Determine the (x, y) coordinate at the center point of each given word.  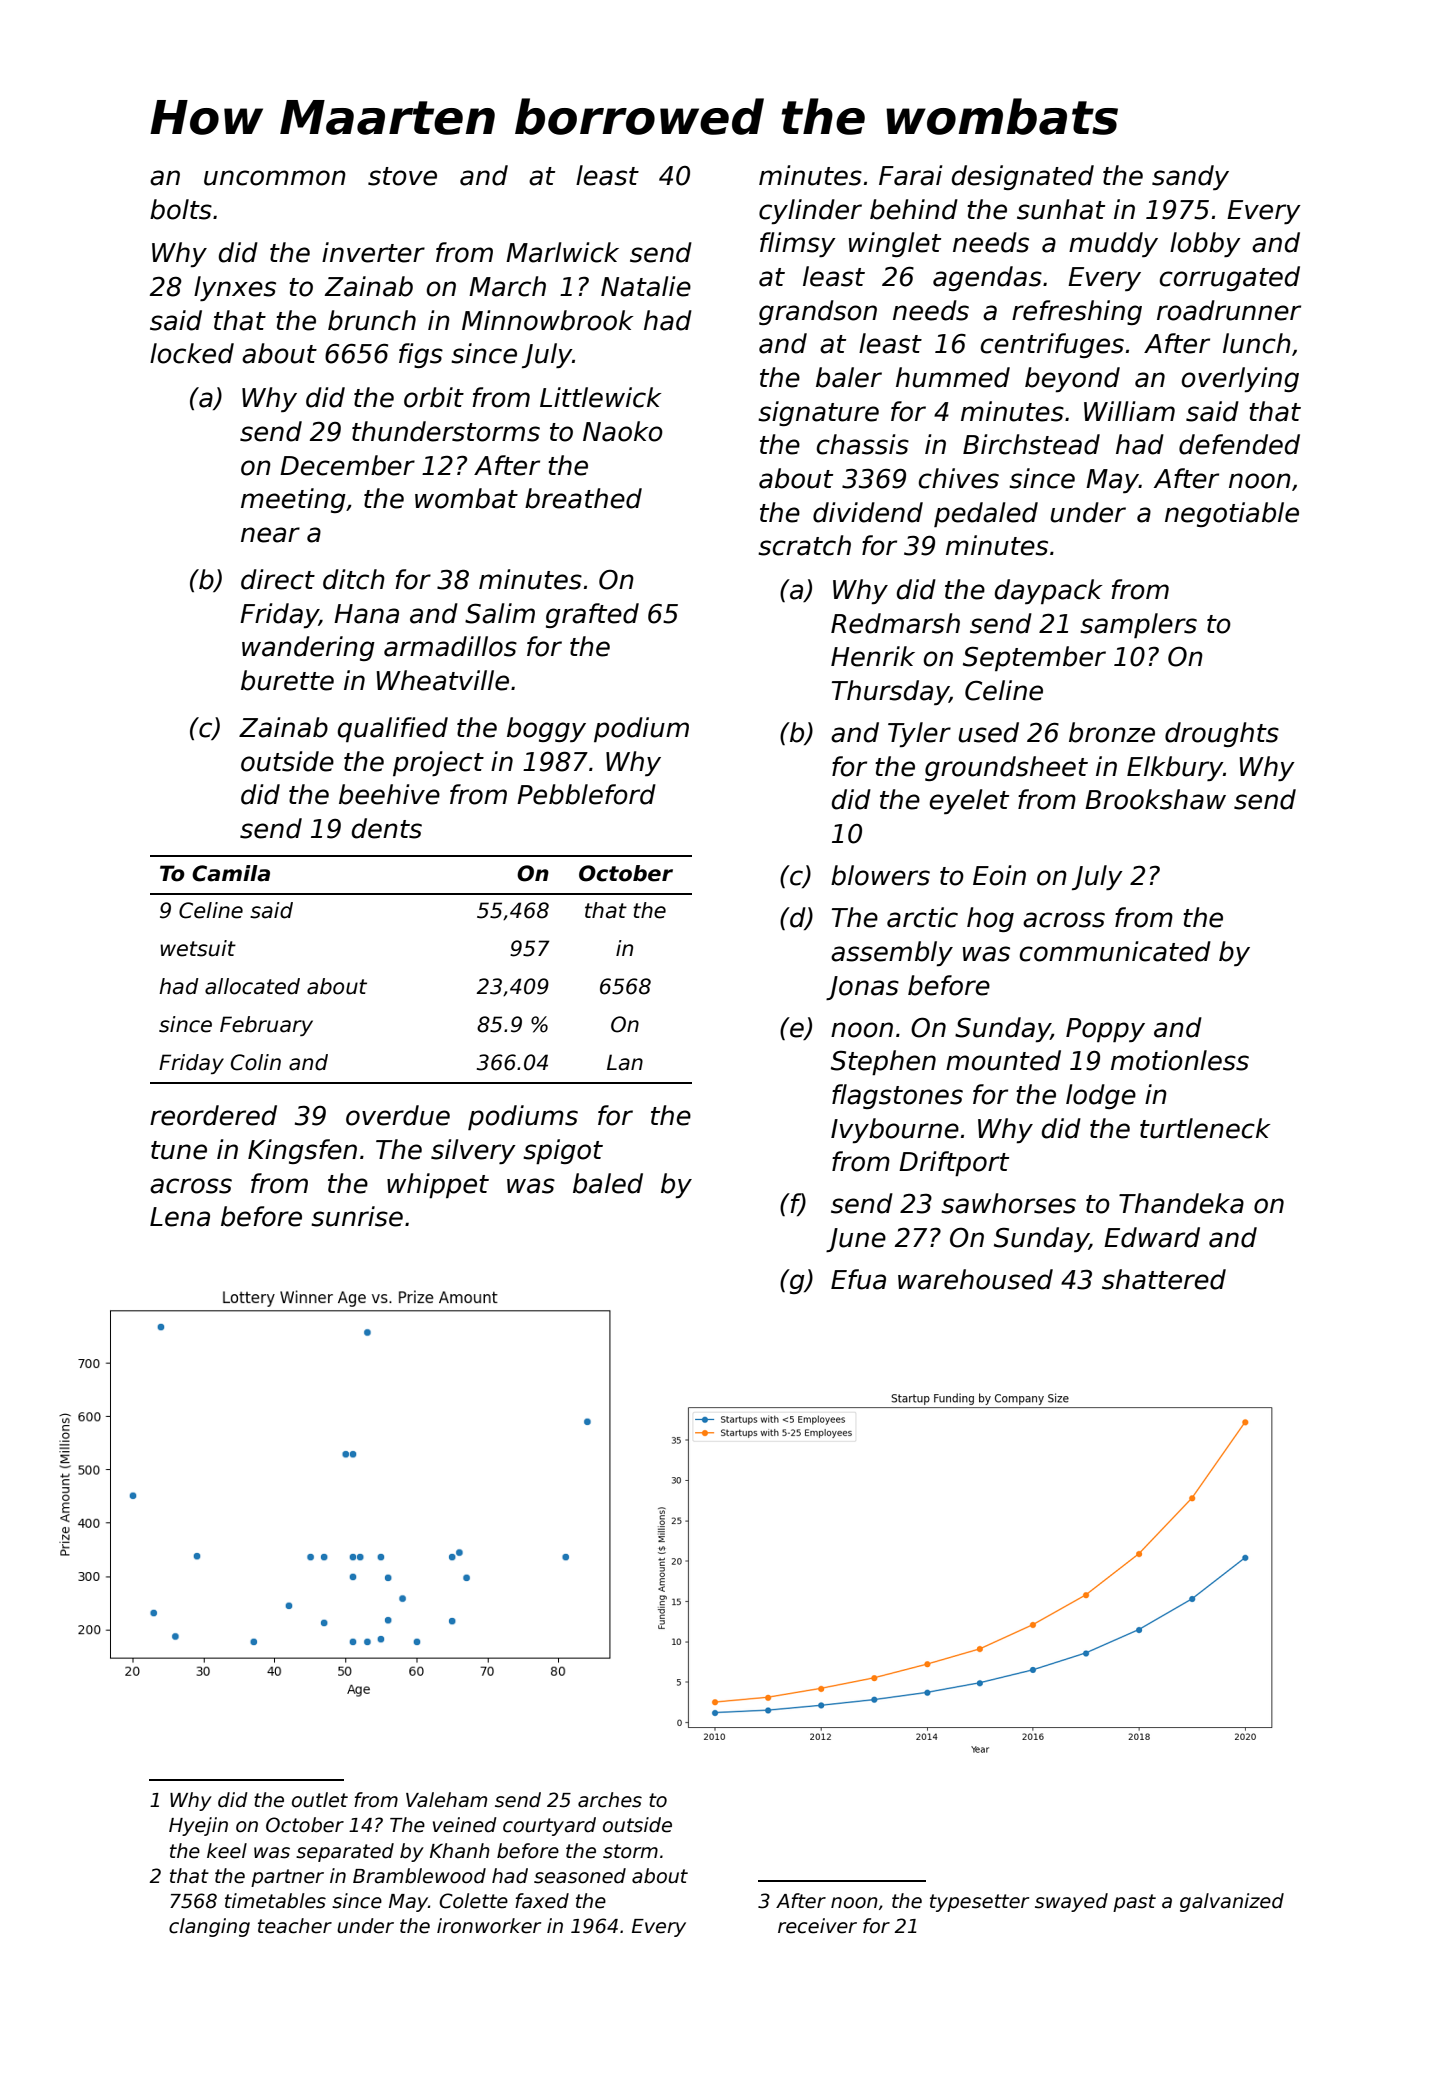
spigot (563, 1151)
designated (1023, 177)
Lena (180, 1217)
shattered (1164, 1279)
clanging (209, 1927)
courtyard (549, 1826)
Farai (910, 175)
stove (402, 176)
